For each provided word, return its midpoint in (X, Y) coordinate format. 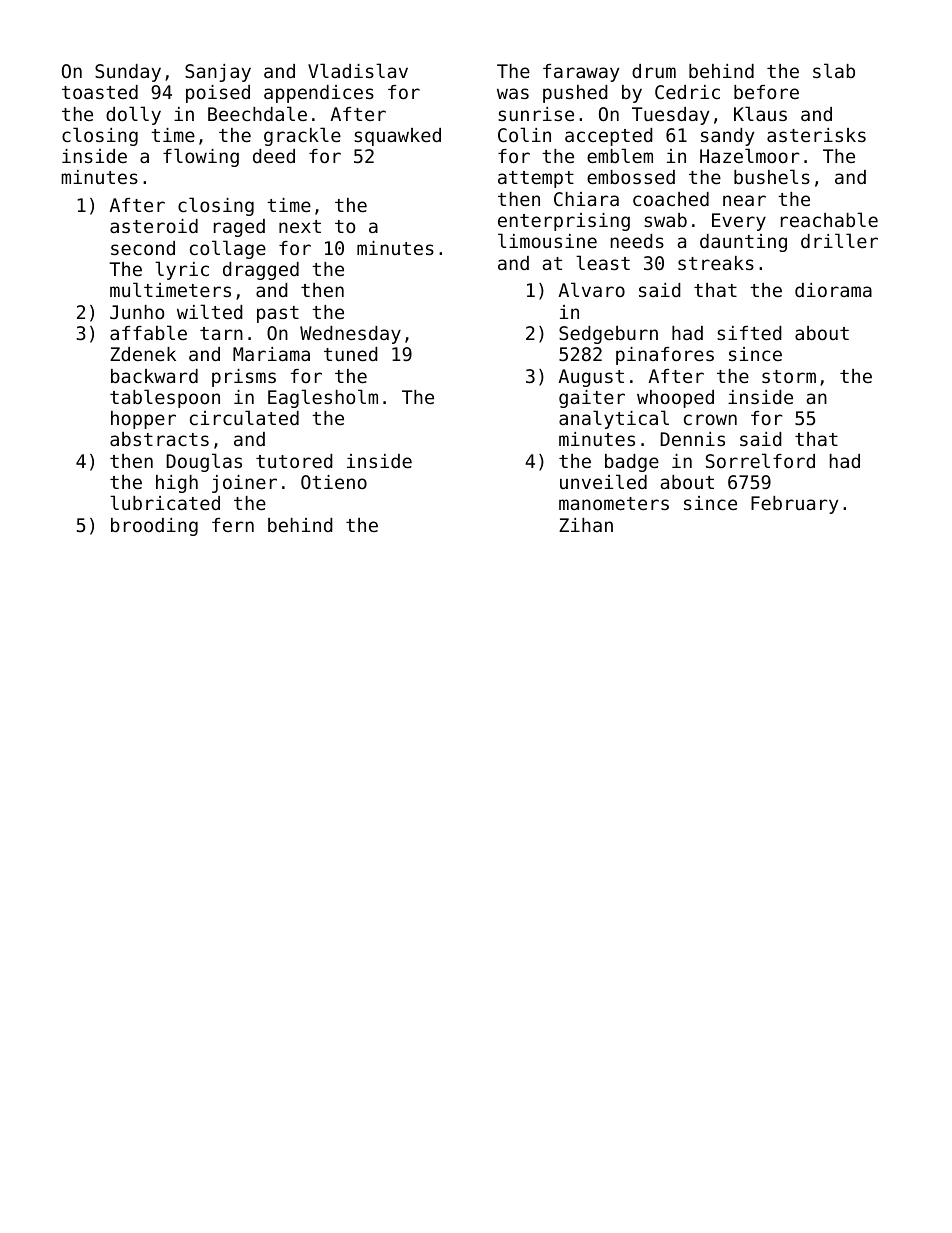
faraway (581, 73)
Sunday (128, 73)
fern (233, 525)
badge (632, 463)
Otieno (334, 482)
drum (654, 71)
